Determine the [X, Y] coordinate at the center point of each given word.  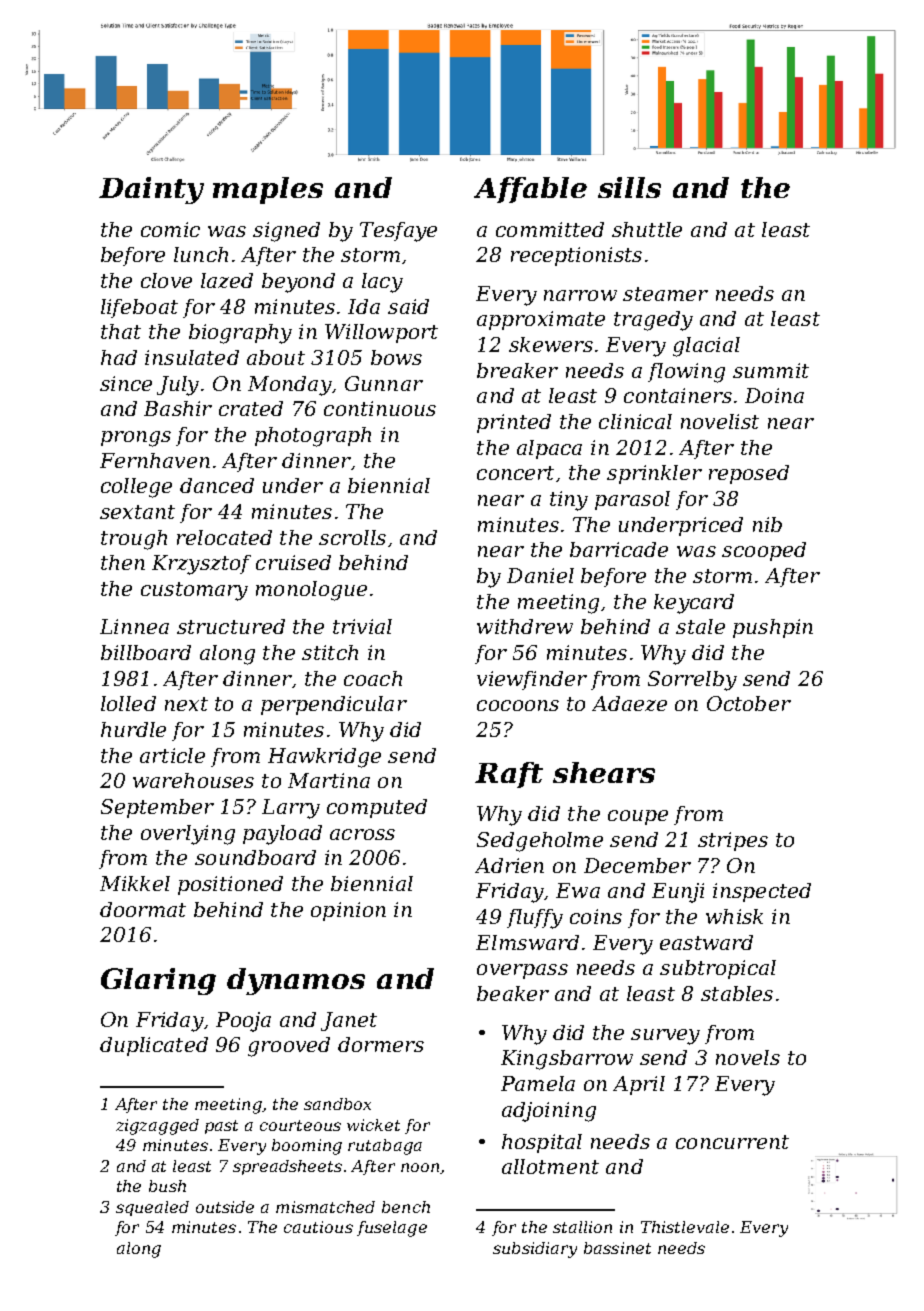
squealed [152, 1208]
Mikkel [135, 883]
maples [268, 190]
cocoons [518, 705]
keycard [694, 604]
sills [629, 187]
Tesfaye [398, 232]
